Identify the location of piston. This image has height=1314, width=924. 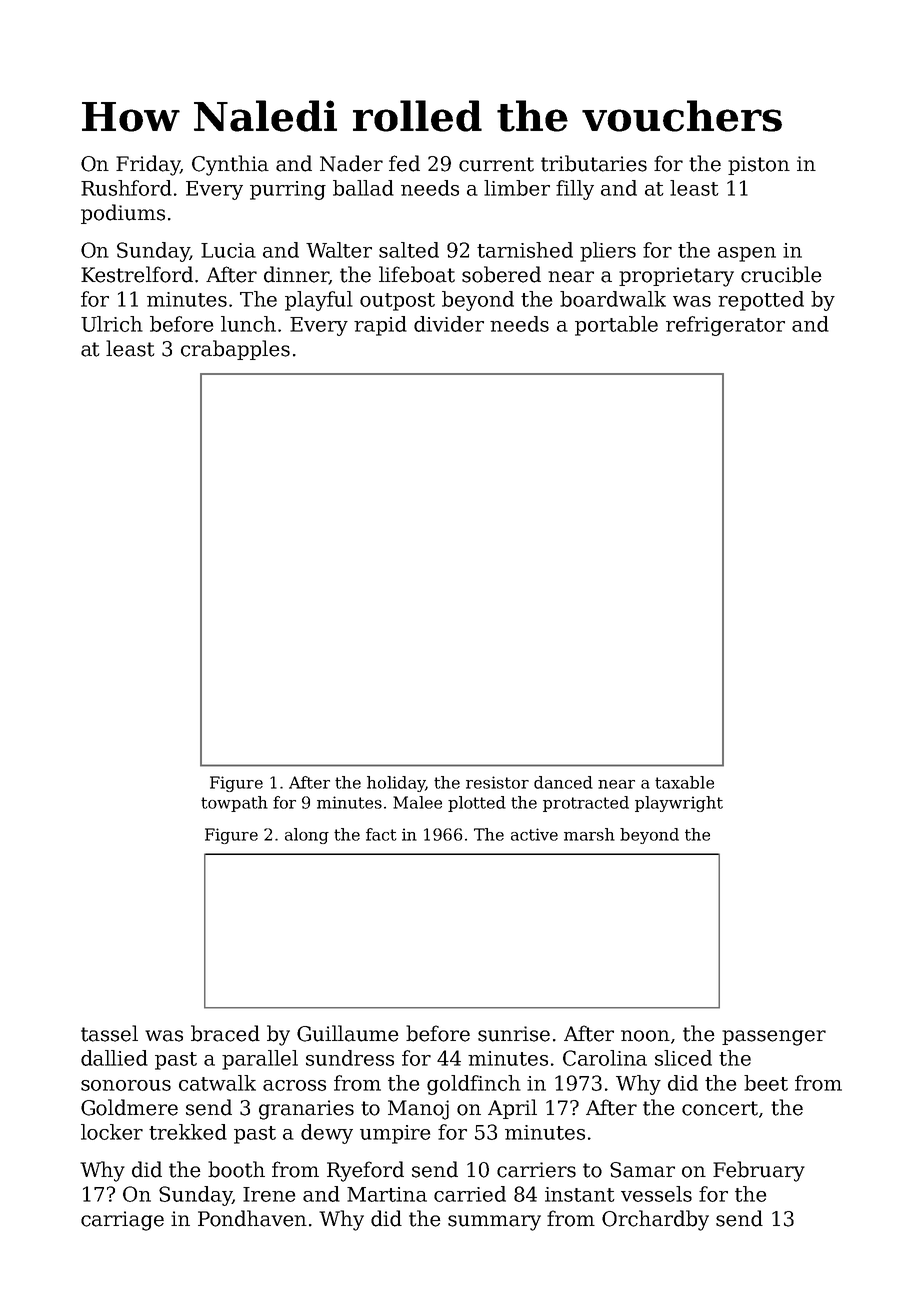
(759, 165).
